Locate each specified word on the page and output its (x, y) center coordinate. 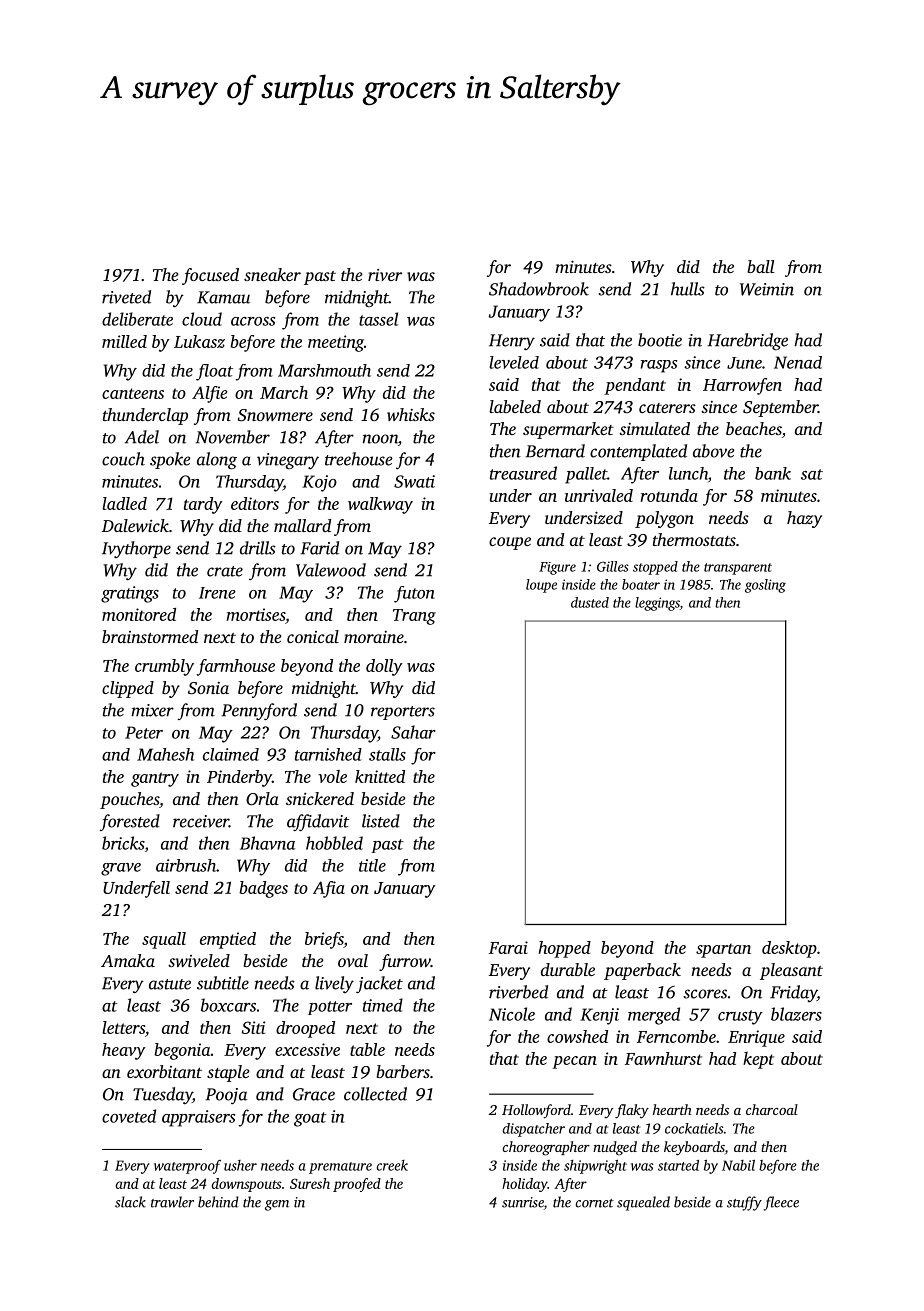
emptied (228, 940)
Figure (557, 568)
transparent (738, 569)
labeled (515, 406)
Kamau (223, 297)
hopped (564, 949)
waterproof (187, 1167)
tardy (203, 505)
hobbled (334, 843)
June (744, 363)
